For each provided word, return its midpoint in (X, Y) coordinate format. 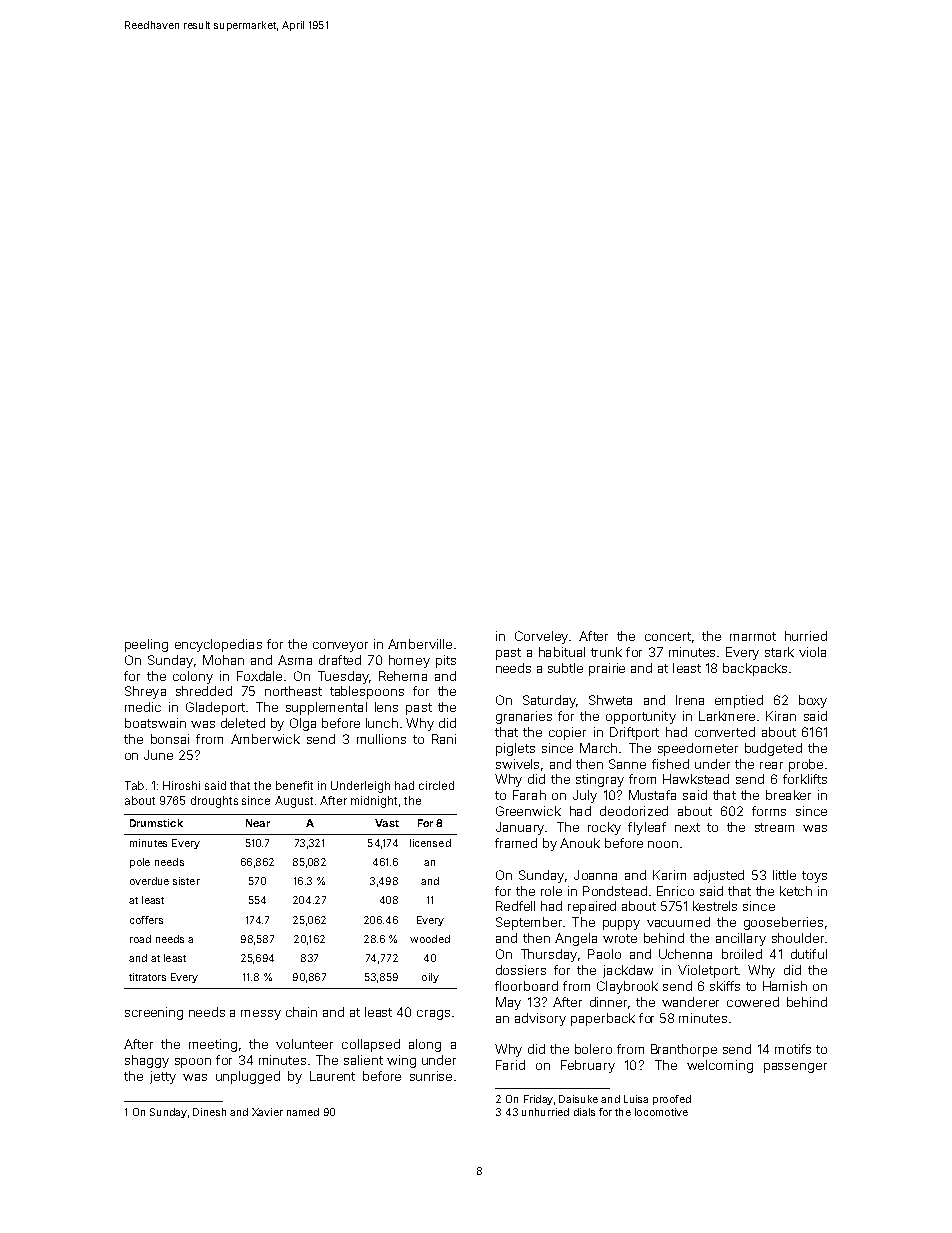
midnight (374, 802)
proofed (672, 1100)
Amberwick (265, 739)
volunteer (304, 1044)
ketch (796, 891)
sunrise (431, 1076)
